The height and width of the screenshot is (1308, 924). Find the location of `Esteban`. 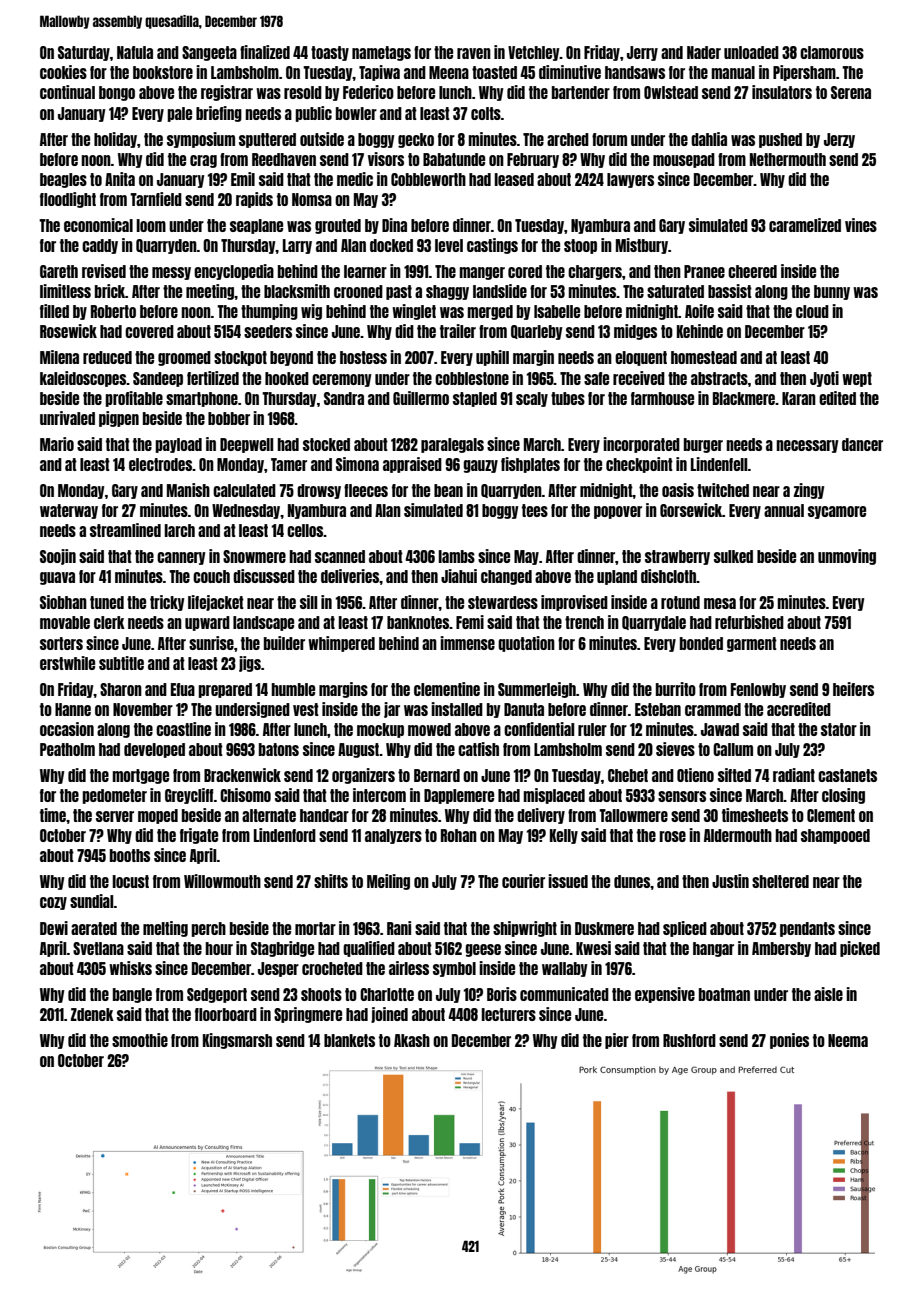

Esteban is located at coordinates (658, 709).
